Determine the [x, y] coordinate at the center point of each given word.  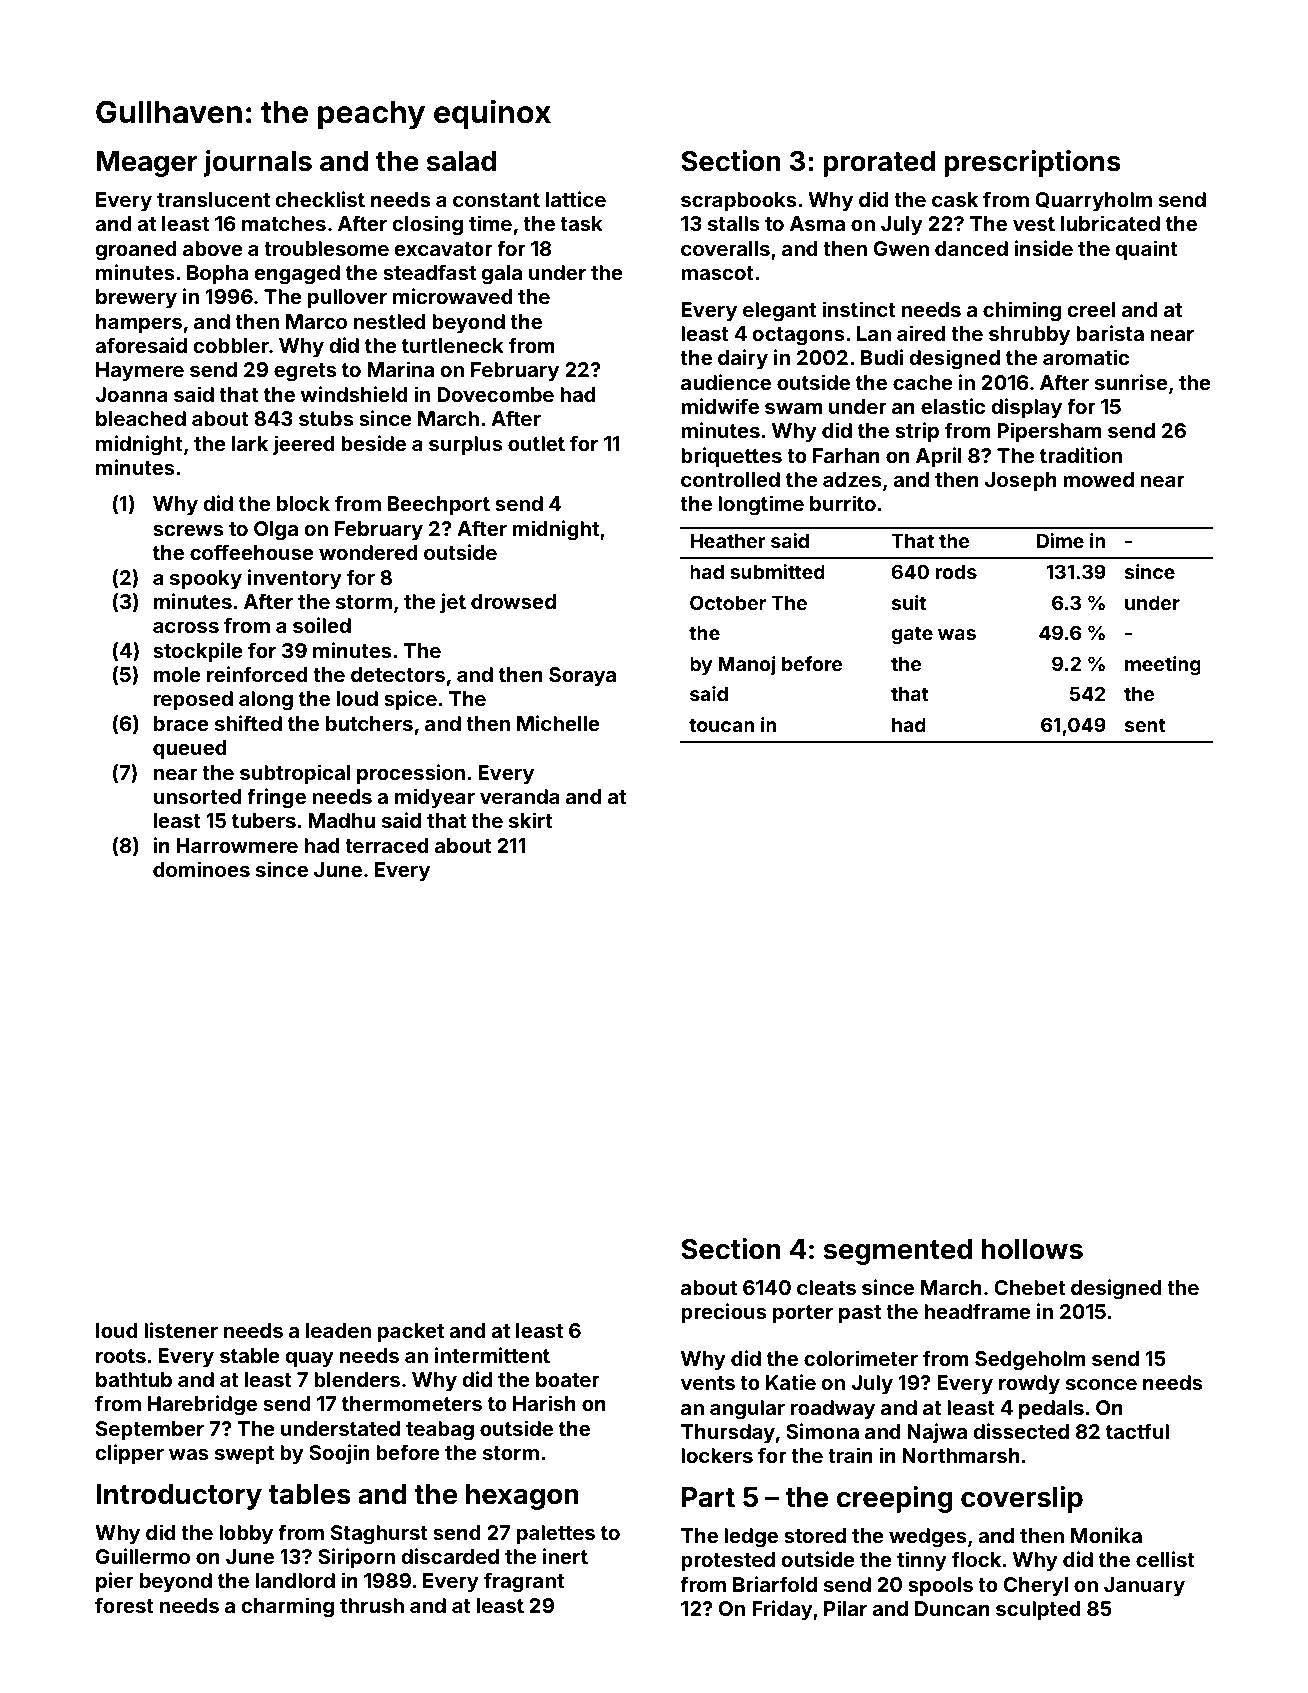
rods [956, 572]
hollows [1032, 1249]
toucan [722, 725]
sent [1145, 725]
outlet [536, 443]
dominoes [201, 869]
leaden [338, 1330]
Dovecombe [495, 394]
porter [803, 1314]
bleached [141, 418]
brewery [136, 298]
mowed [1098, 479]
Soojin [339, 1454]
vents [708, 1383]
